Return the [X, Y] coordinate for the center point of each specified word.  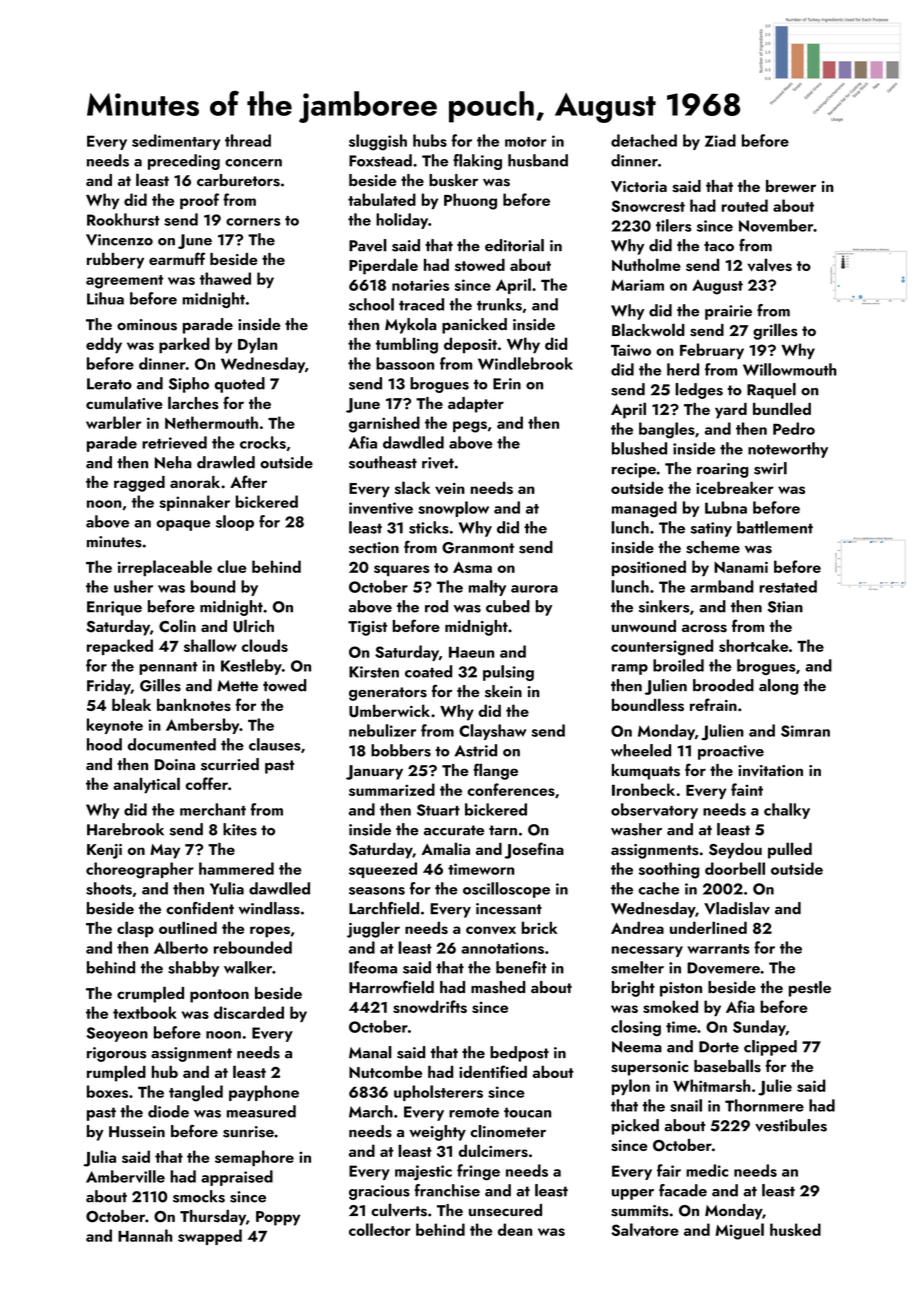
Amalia [445, 848]
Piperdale [383, 266]
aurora [534, 589]
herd [683, 369]
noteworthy [788, 450]
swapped [210, 1237]
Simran [805, 731]
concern [253, 163]
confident [200, 908]
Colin [177, 625]
